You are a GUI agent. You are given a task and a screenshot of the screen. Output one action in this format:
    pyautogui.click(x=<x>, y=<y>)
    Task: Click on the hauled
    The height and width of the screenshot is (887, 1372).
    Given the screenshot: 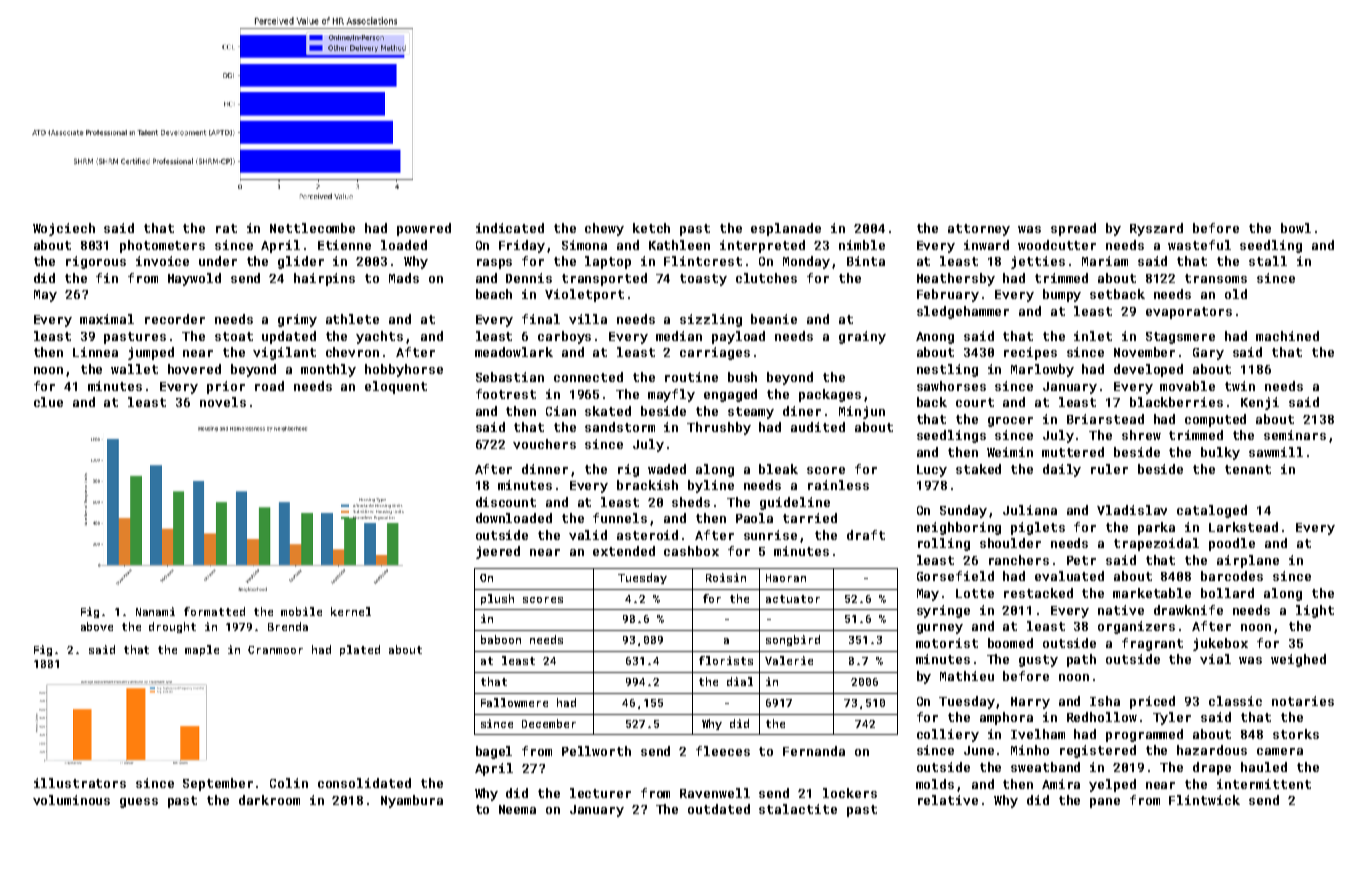 What is the action you would take?
    pyautogui.click(x=1264, y=767)
